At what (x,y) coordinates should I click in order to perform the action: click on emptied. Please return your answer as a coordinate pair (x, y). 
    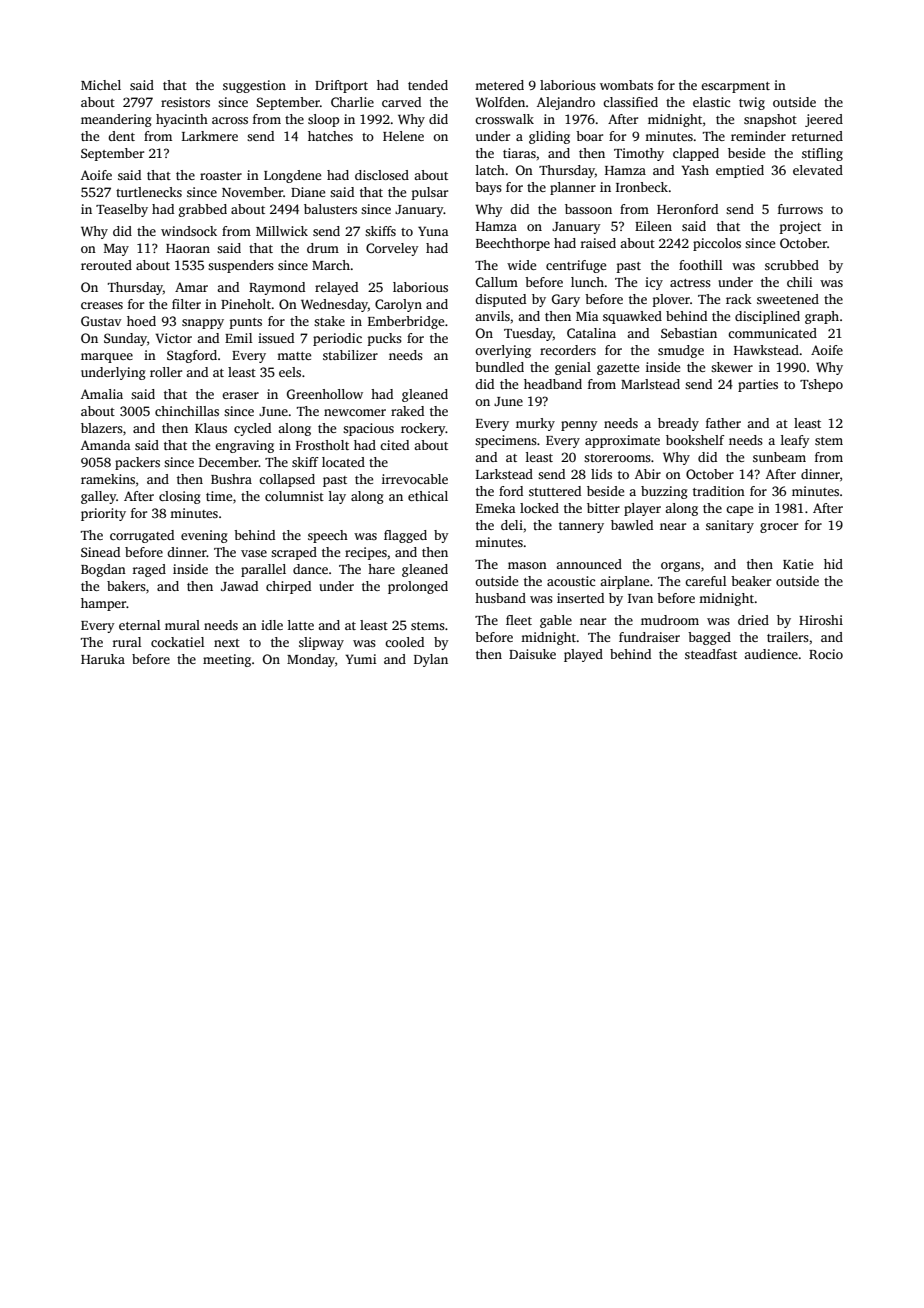
    Looking at the image, I should click on (740, 171).
